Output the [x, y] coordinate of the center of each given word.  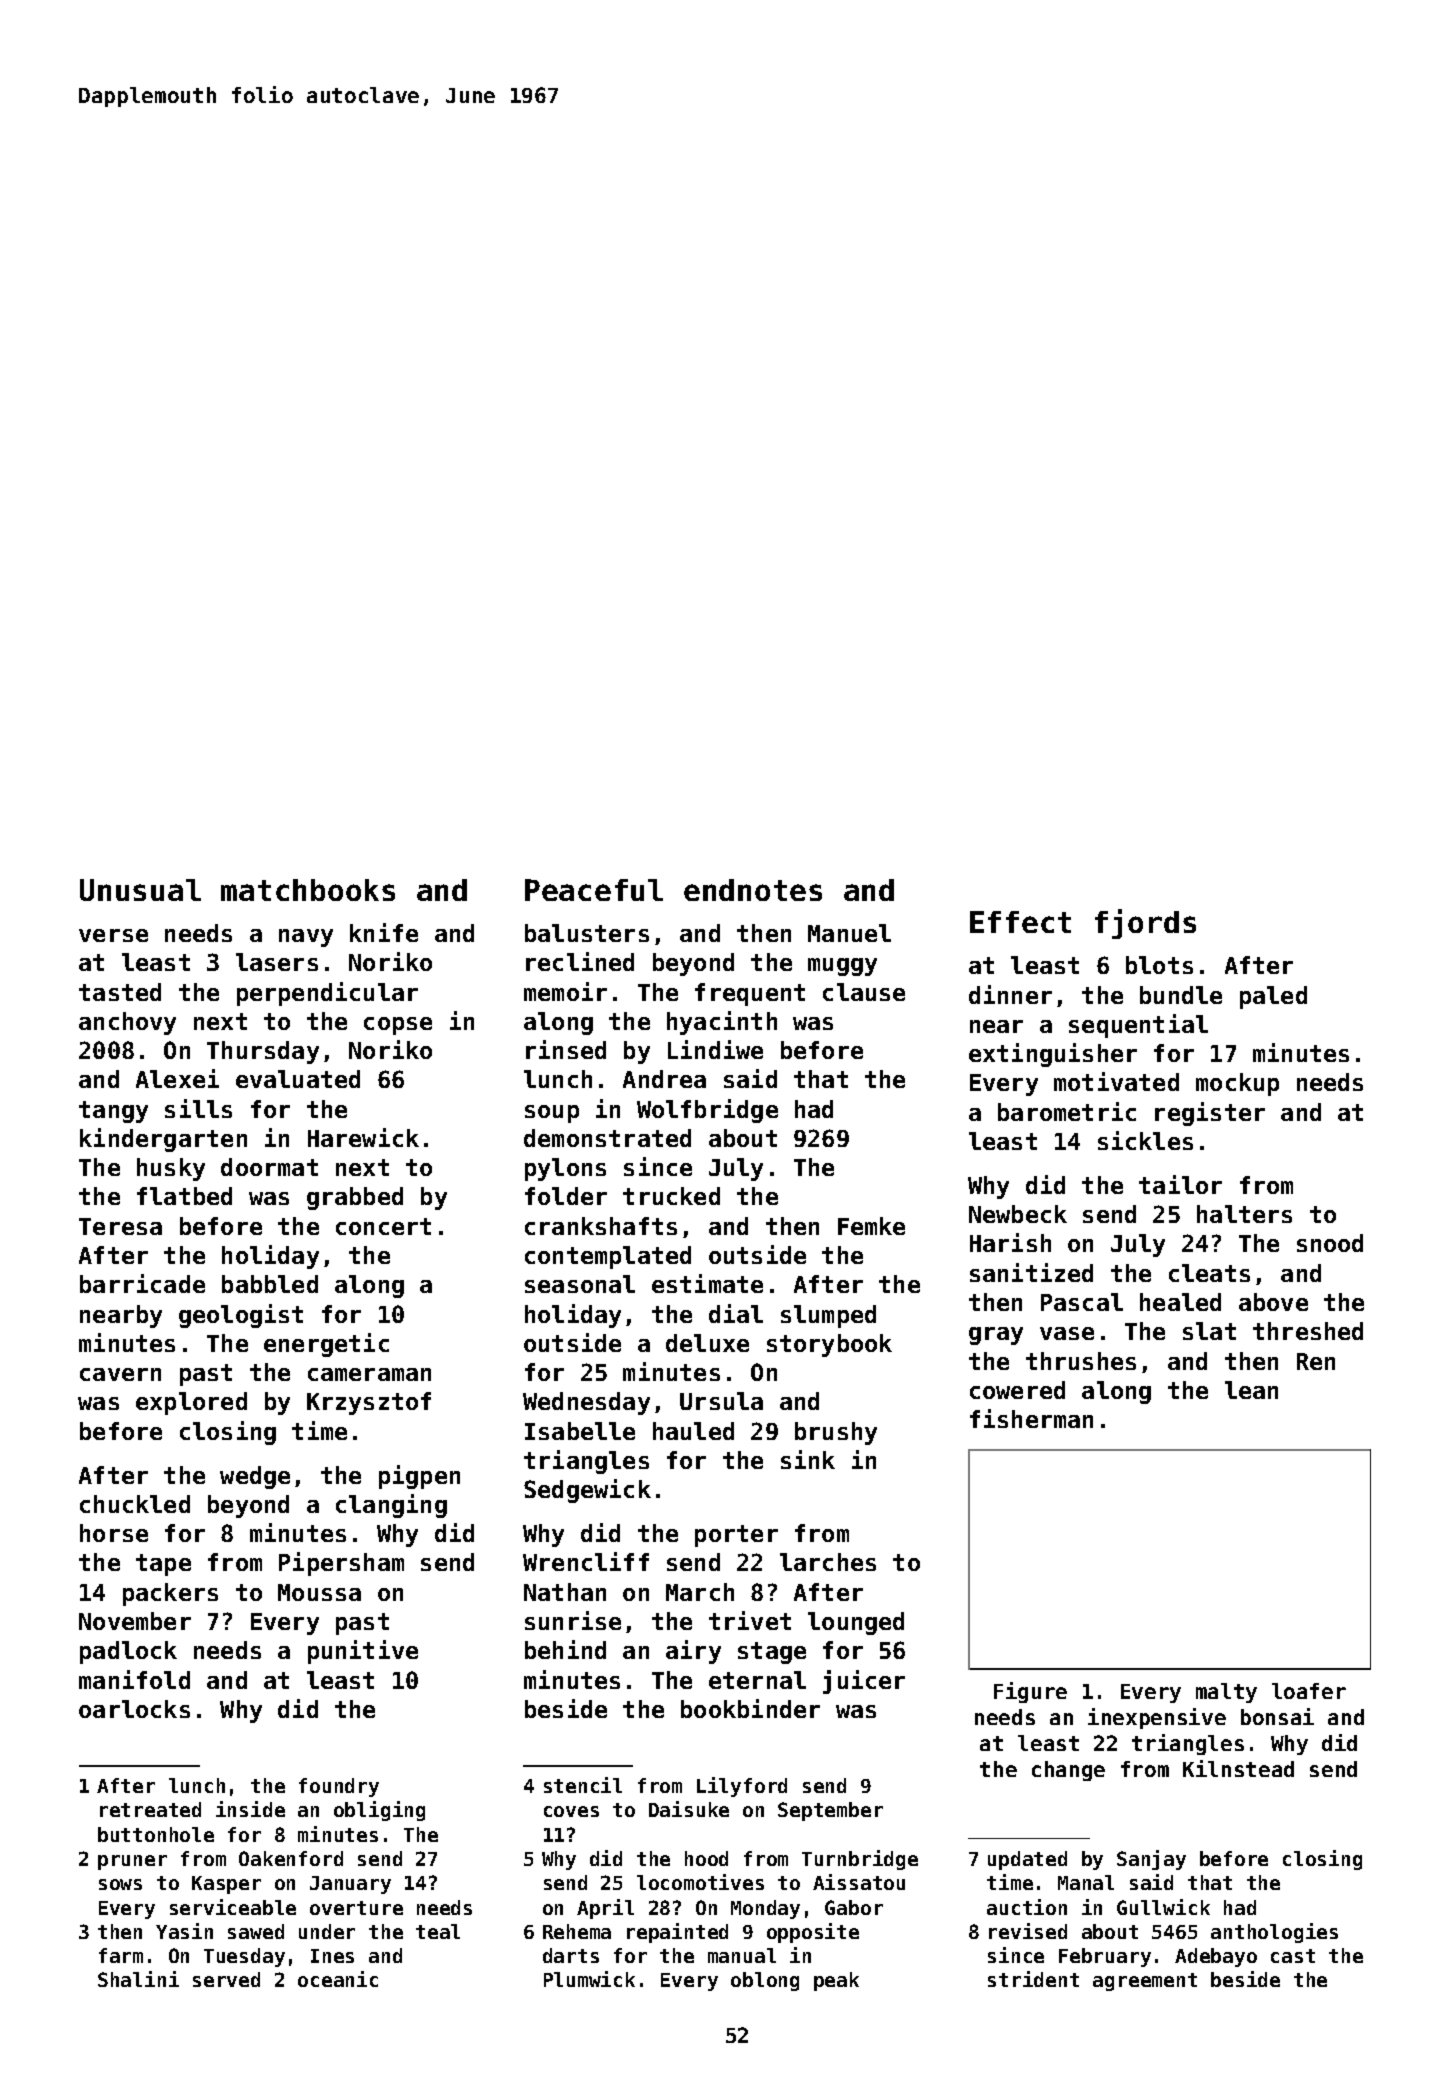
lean [1251, 1390]
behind [565, 1649]
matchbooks [308, 890]
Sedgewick [587, 1491]
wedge [255, 1477]
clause [864, 992]
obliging [379, 1811]
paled [1273, 997]
